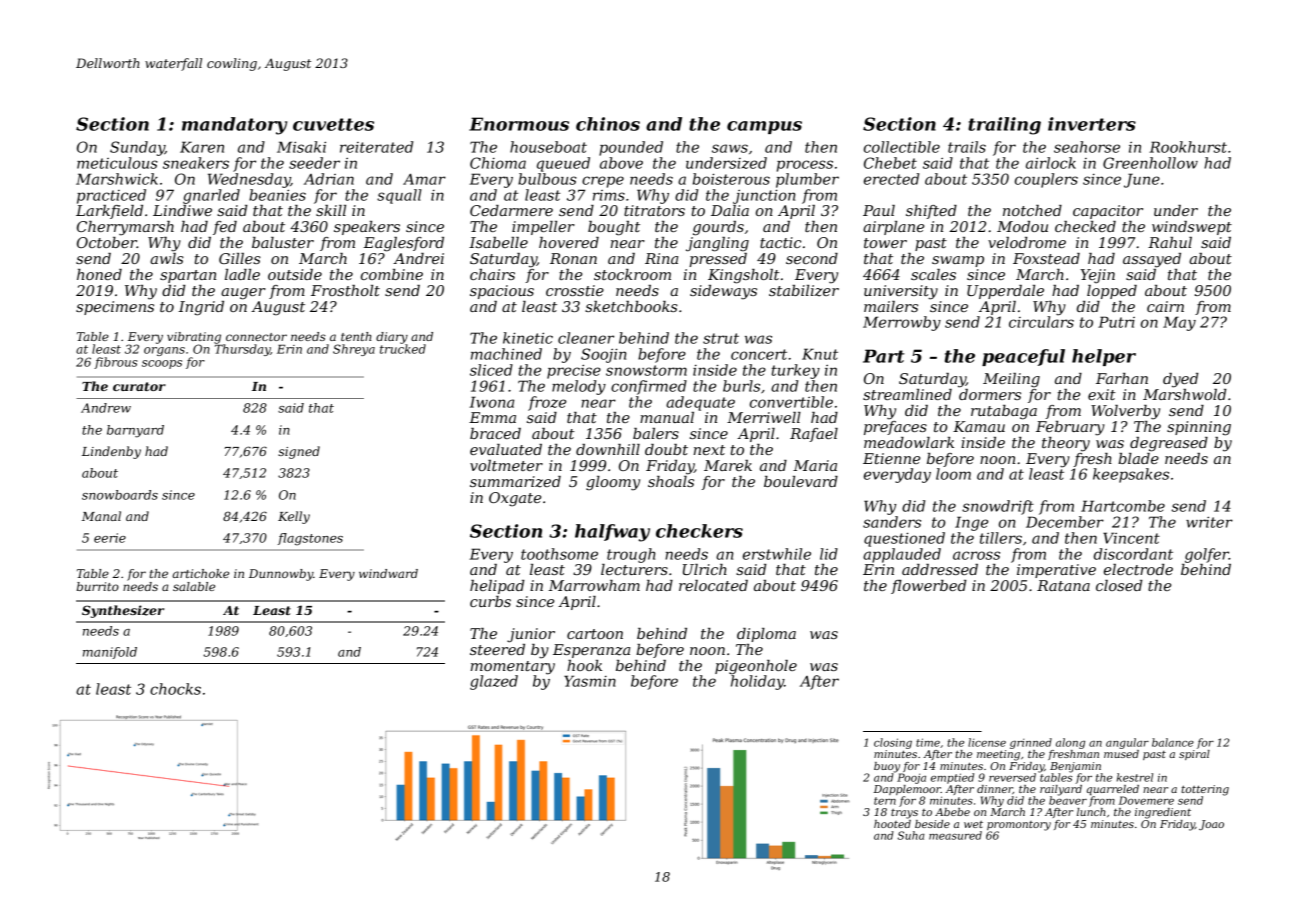  I want to click on helper, so click(1104, 357).
